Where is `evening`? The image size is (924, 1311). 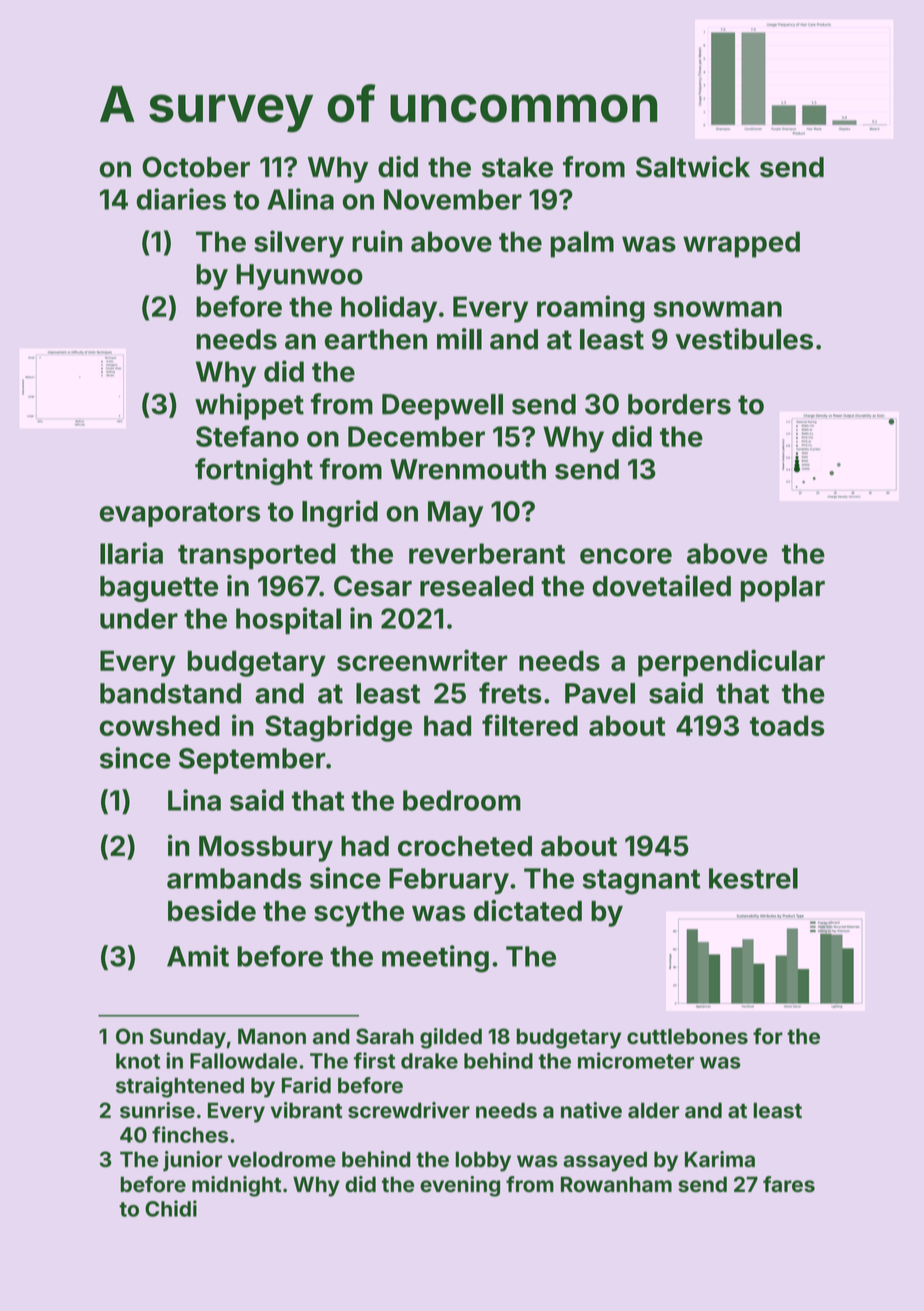 evening is located at coordinates (460, 1186).
